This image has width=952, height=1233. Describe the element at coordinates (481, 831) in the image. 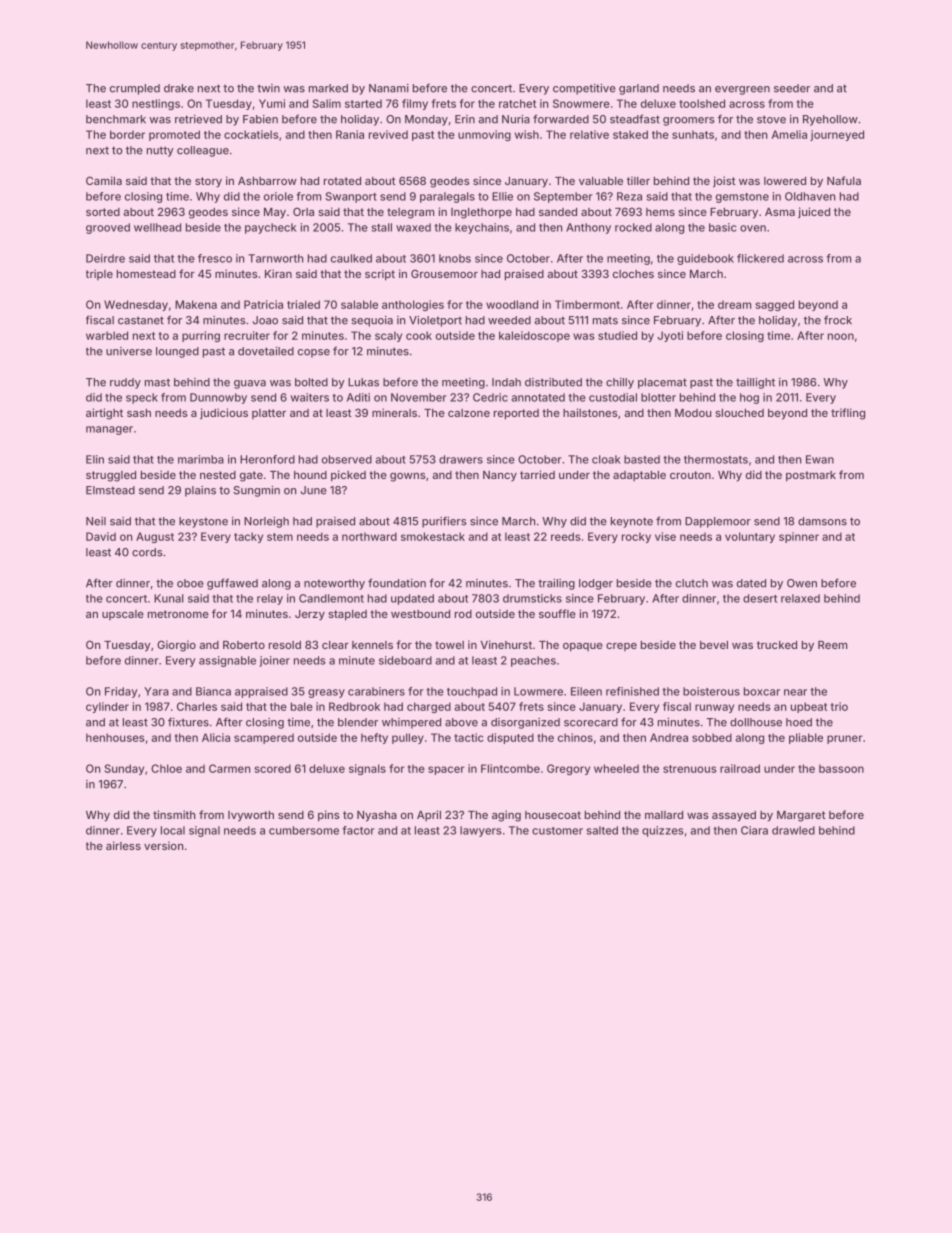

I see `lawyers` at that location.
